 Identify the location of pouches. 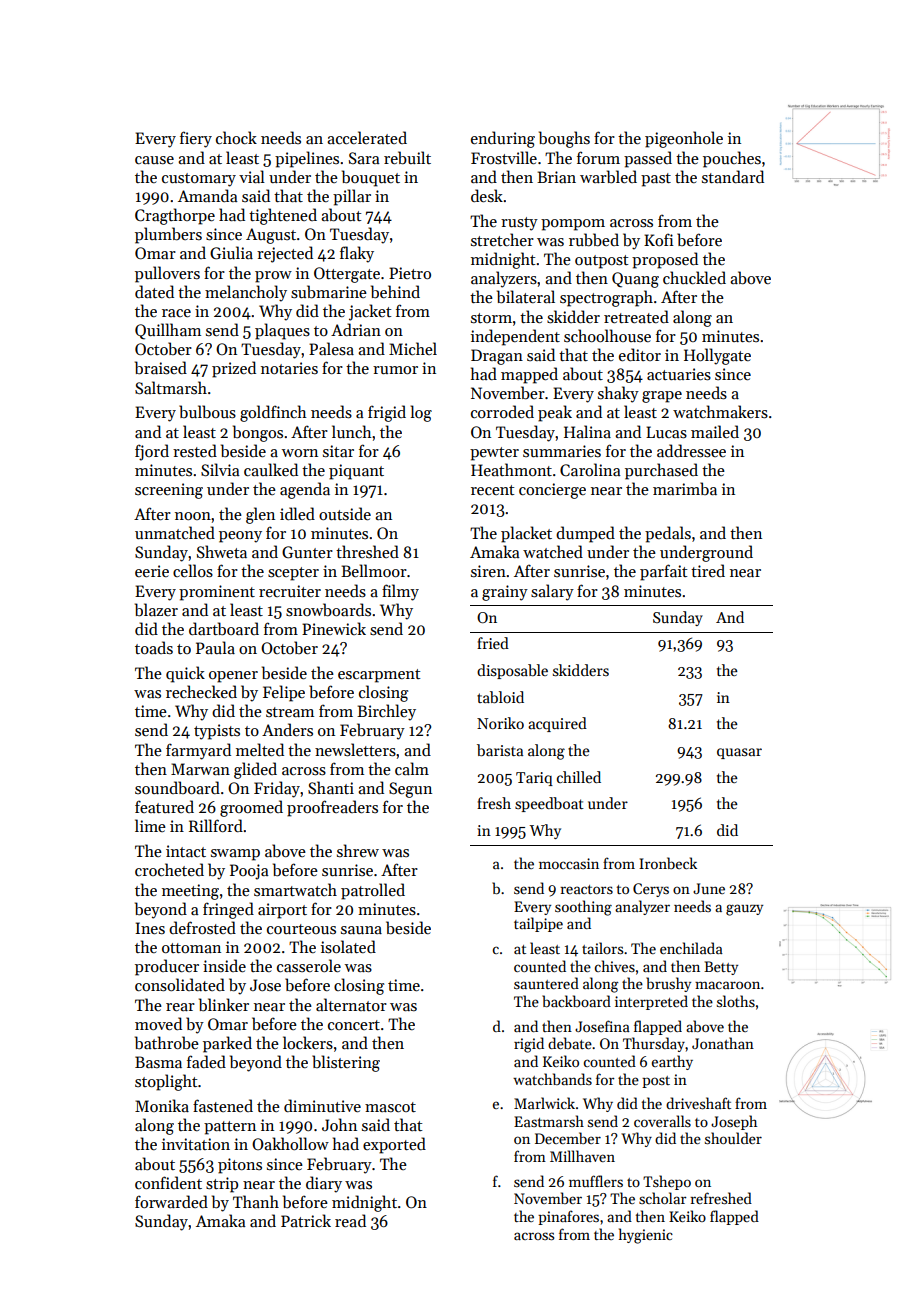
(732, 159).
